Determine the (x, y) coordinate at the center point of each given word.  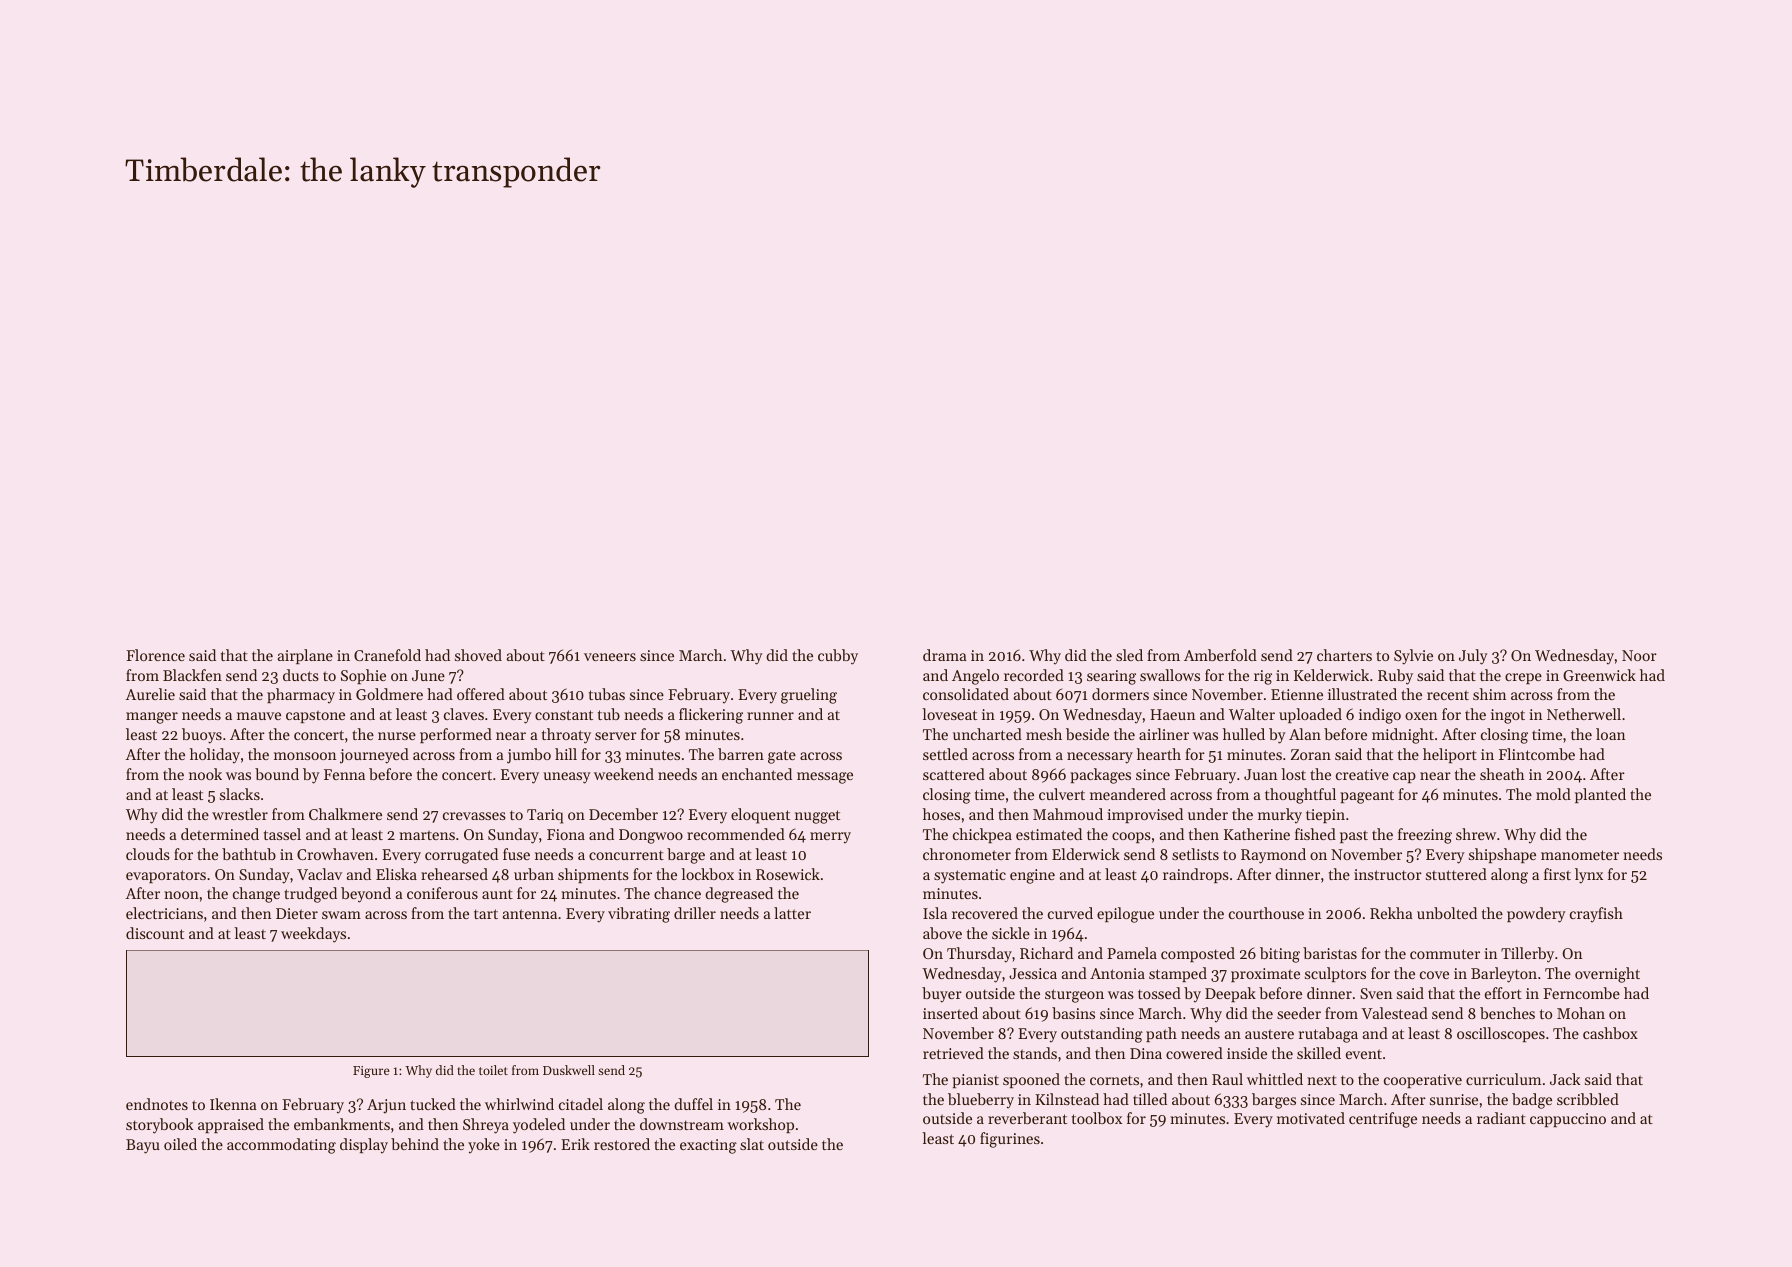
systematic (970, 876)
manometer (1580, 855)
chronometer (967, 854)
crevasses (474, 816)
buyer (942, 995)
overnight (1607, 975)
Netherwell (1584, 714)
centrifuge (1383, 1120)
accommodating (281, 1146)
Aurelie (150, 694)
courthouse (1266, 913)
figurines (1010, 1140)
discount (155, 933)
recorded (1034, 675)
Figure (371, 1072)
